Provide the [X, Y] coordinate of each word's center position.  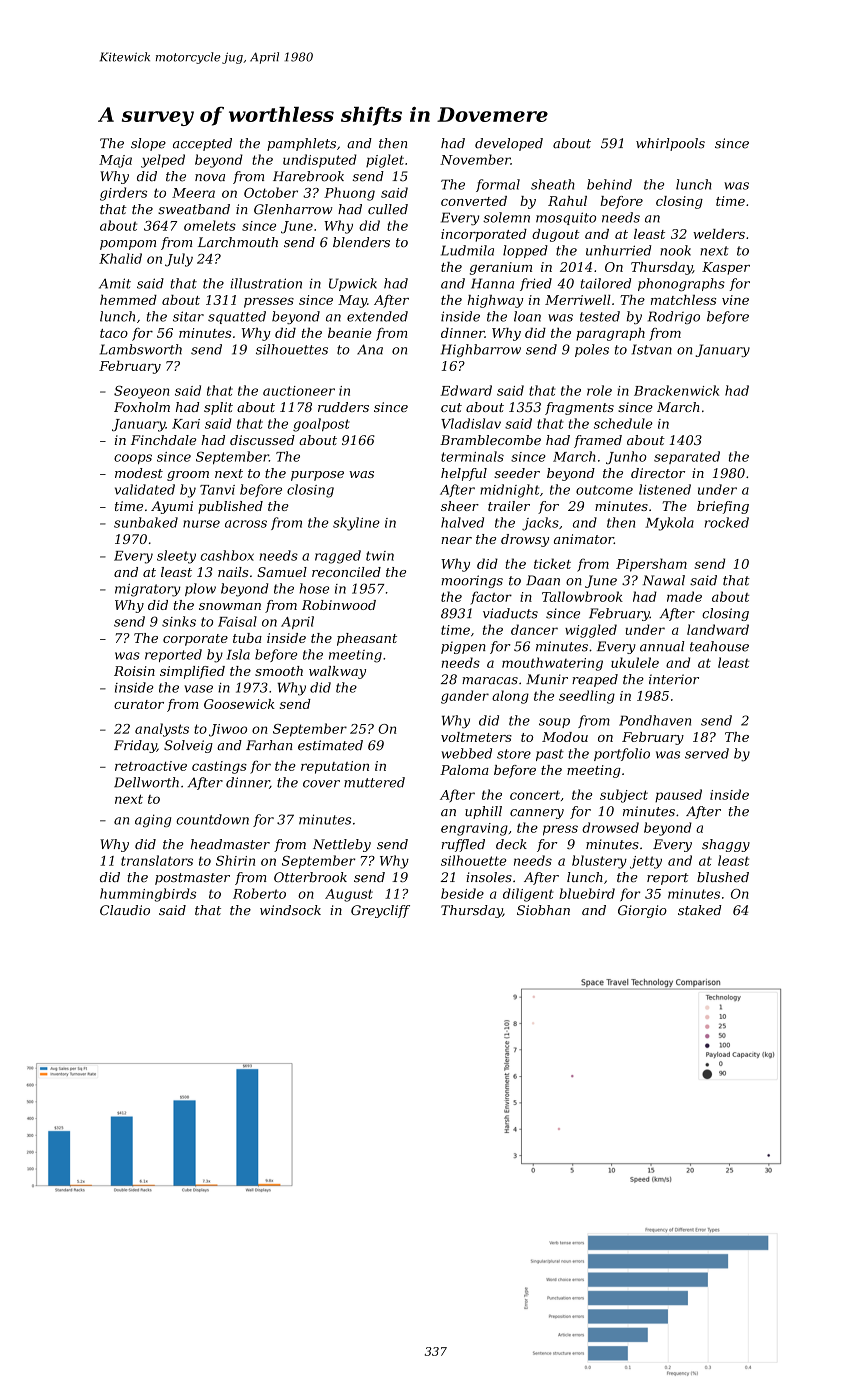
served [707, 753]
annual [662, 646]
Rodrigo [674, 317]
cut [451, 407]
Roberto [259, 893]
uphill [483, 812]
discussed [262, 440]
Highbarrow [481, 350]
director [658, 473]
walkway [337, 672]
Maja [115, 161]
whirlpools [670, 144]
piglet [385, 161]
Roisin [134, 671]
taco [114, 333]
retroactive [151, 766]
